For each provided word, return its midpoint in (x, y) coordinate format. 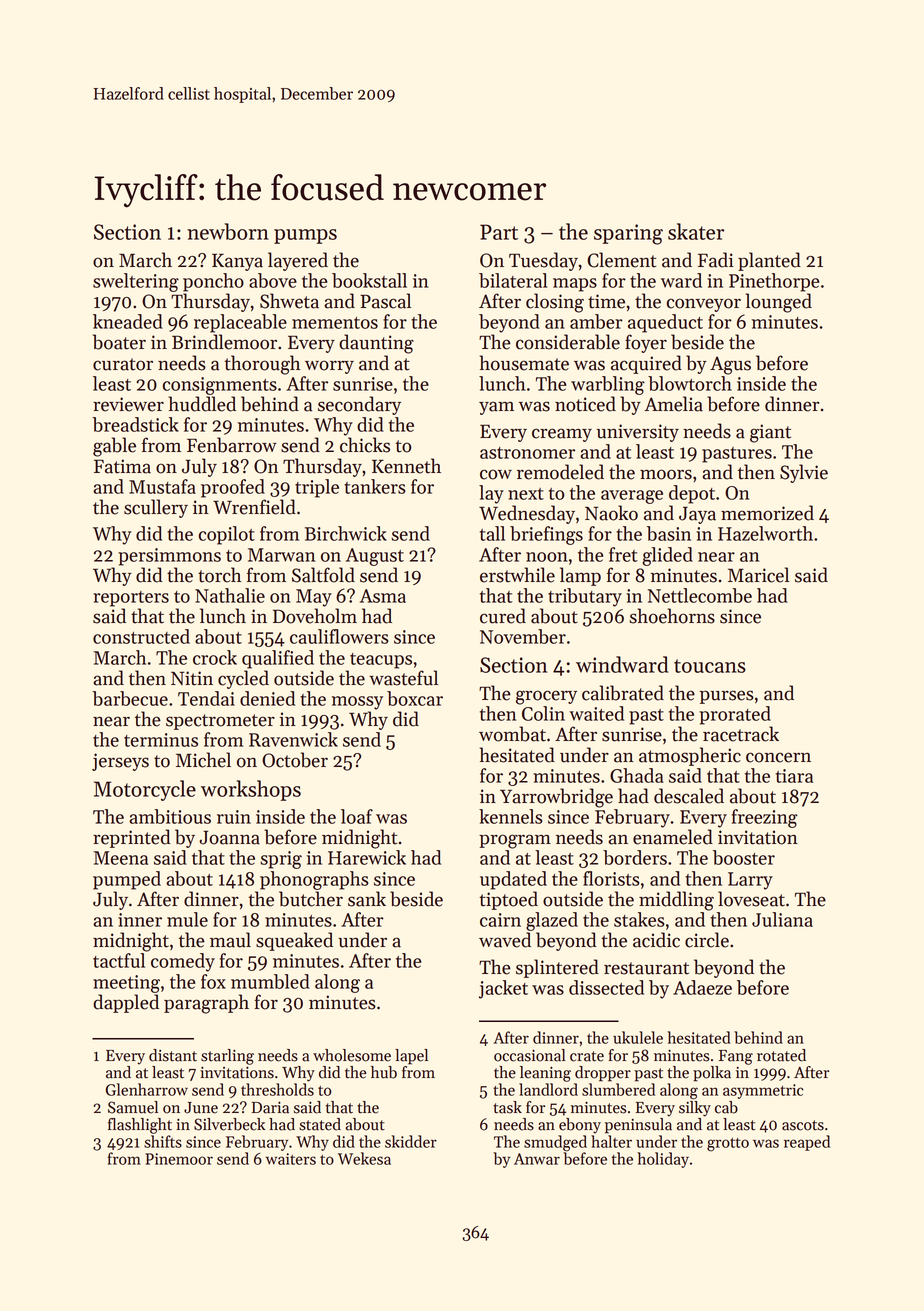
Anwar (537, 1159)
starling (227, 1057)
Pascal (385, 301)
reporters (131, 599)
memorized (767, 513)
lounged (779, 303)
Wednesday (527, 514)
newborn (228, 231)
